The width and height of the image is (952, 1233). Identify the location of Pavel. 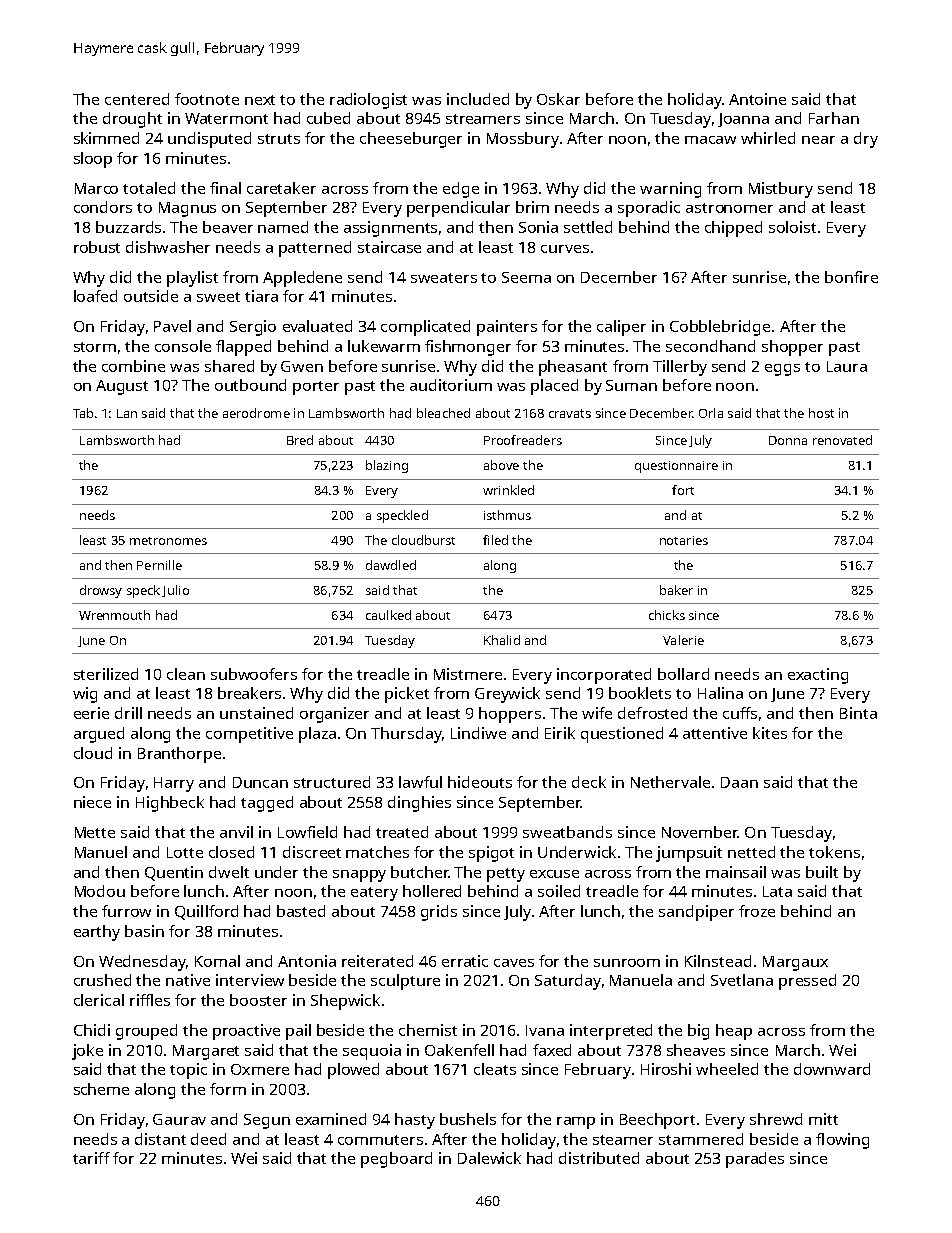
(172, 326).
